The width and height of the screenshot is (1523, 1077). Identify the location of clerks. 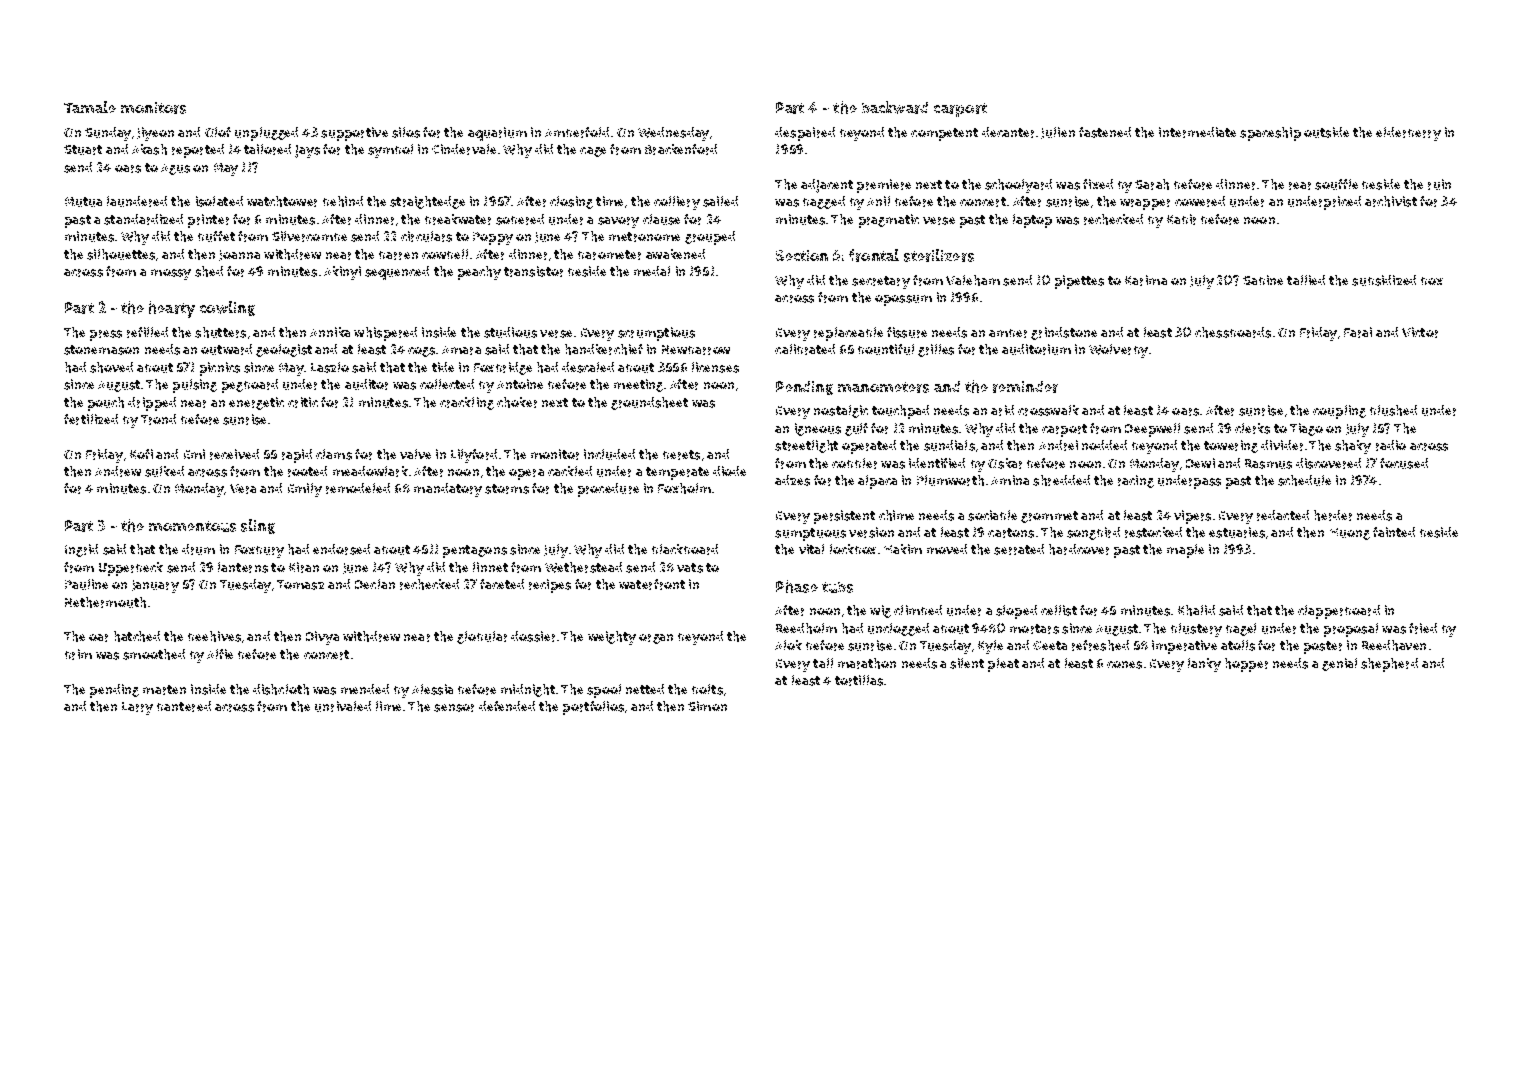
(1252, 428).
